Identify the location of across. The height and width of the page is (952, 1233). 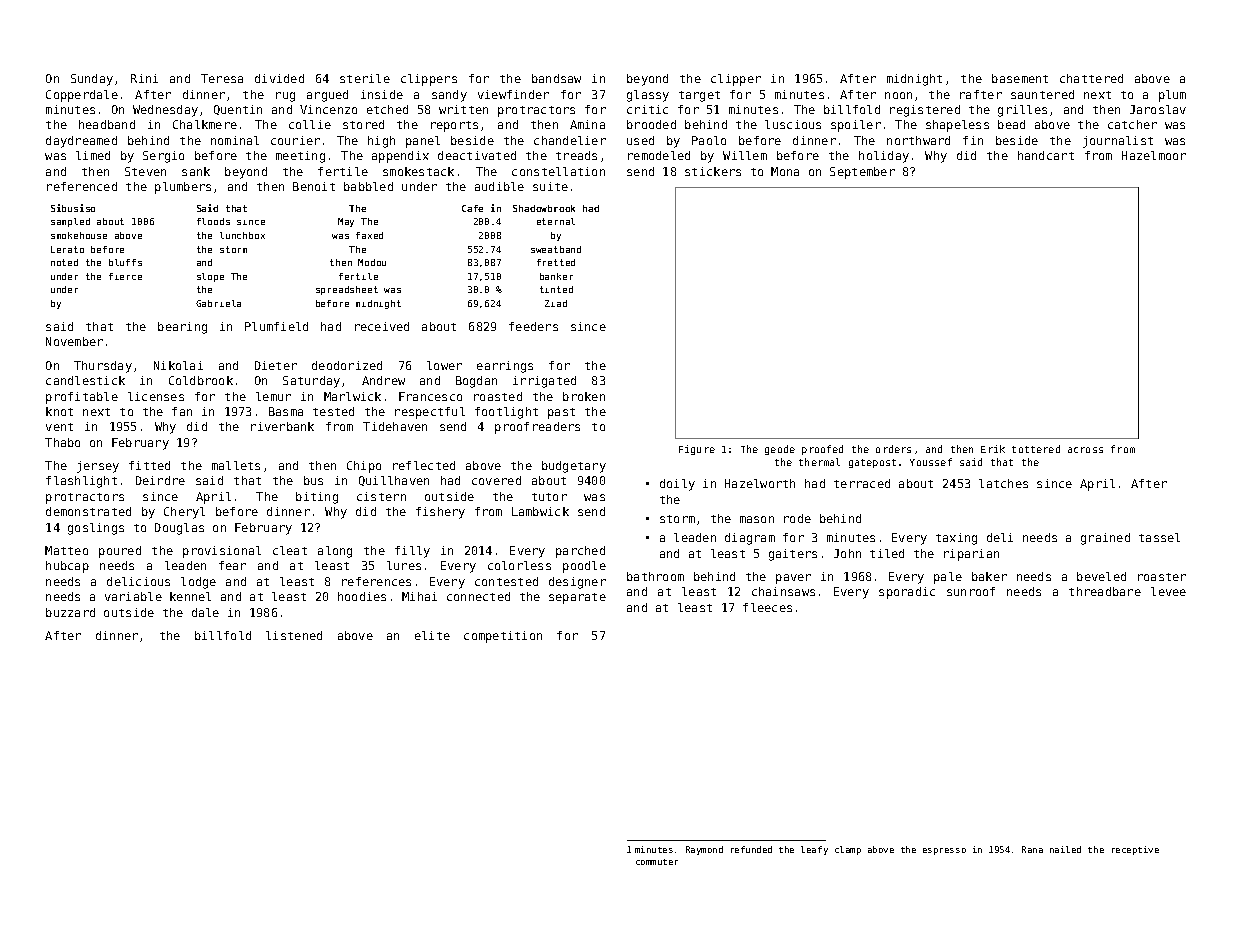
(1085, 450).
